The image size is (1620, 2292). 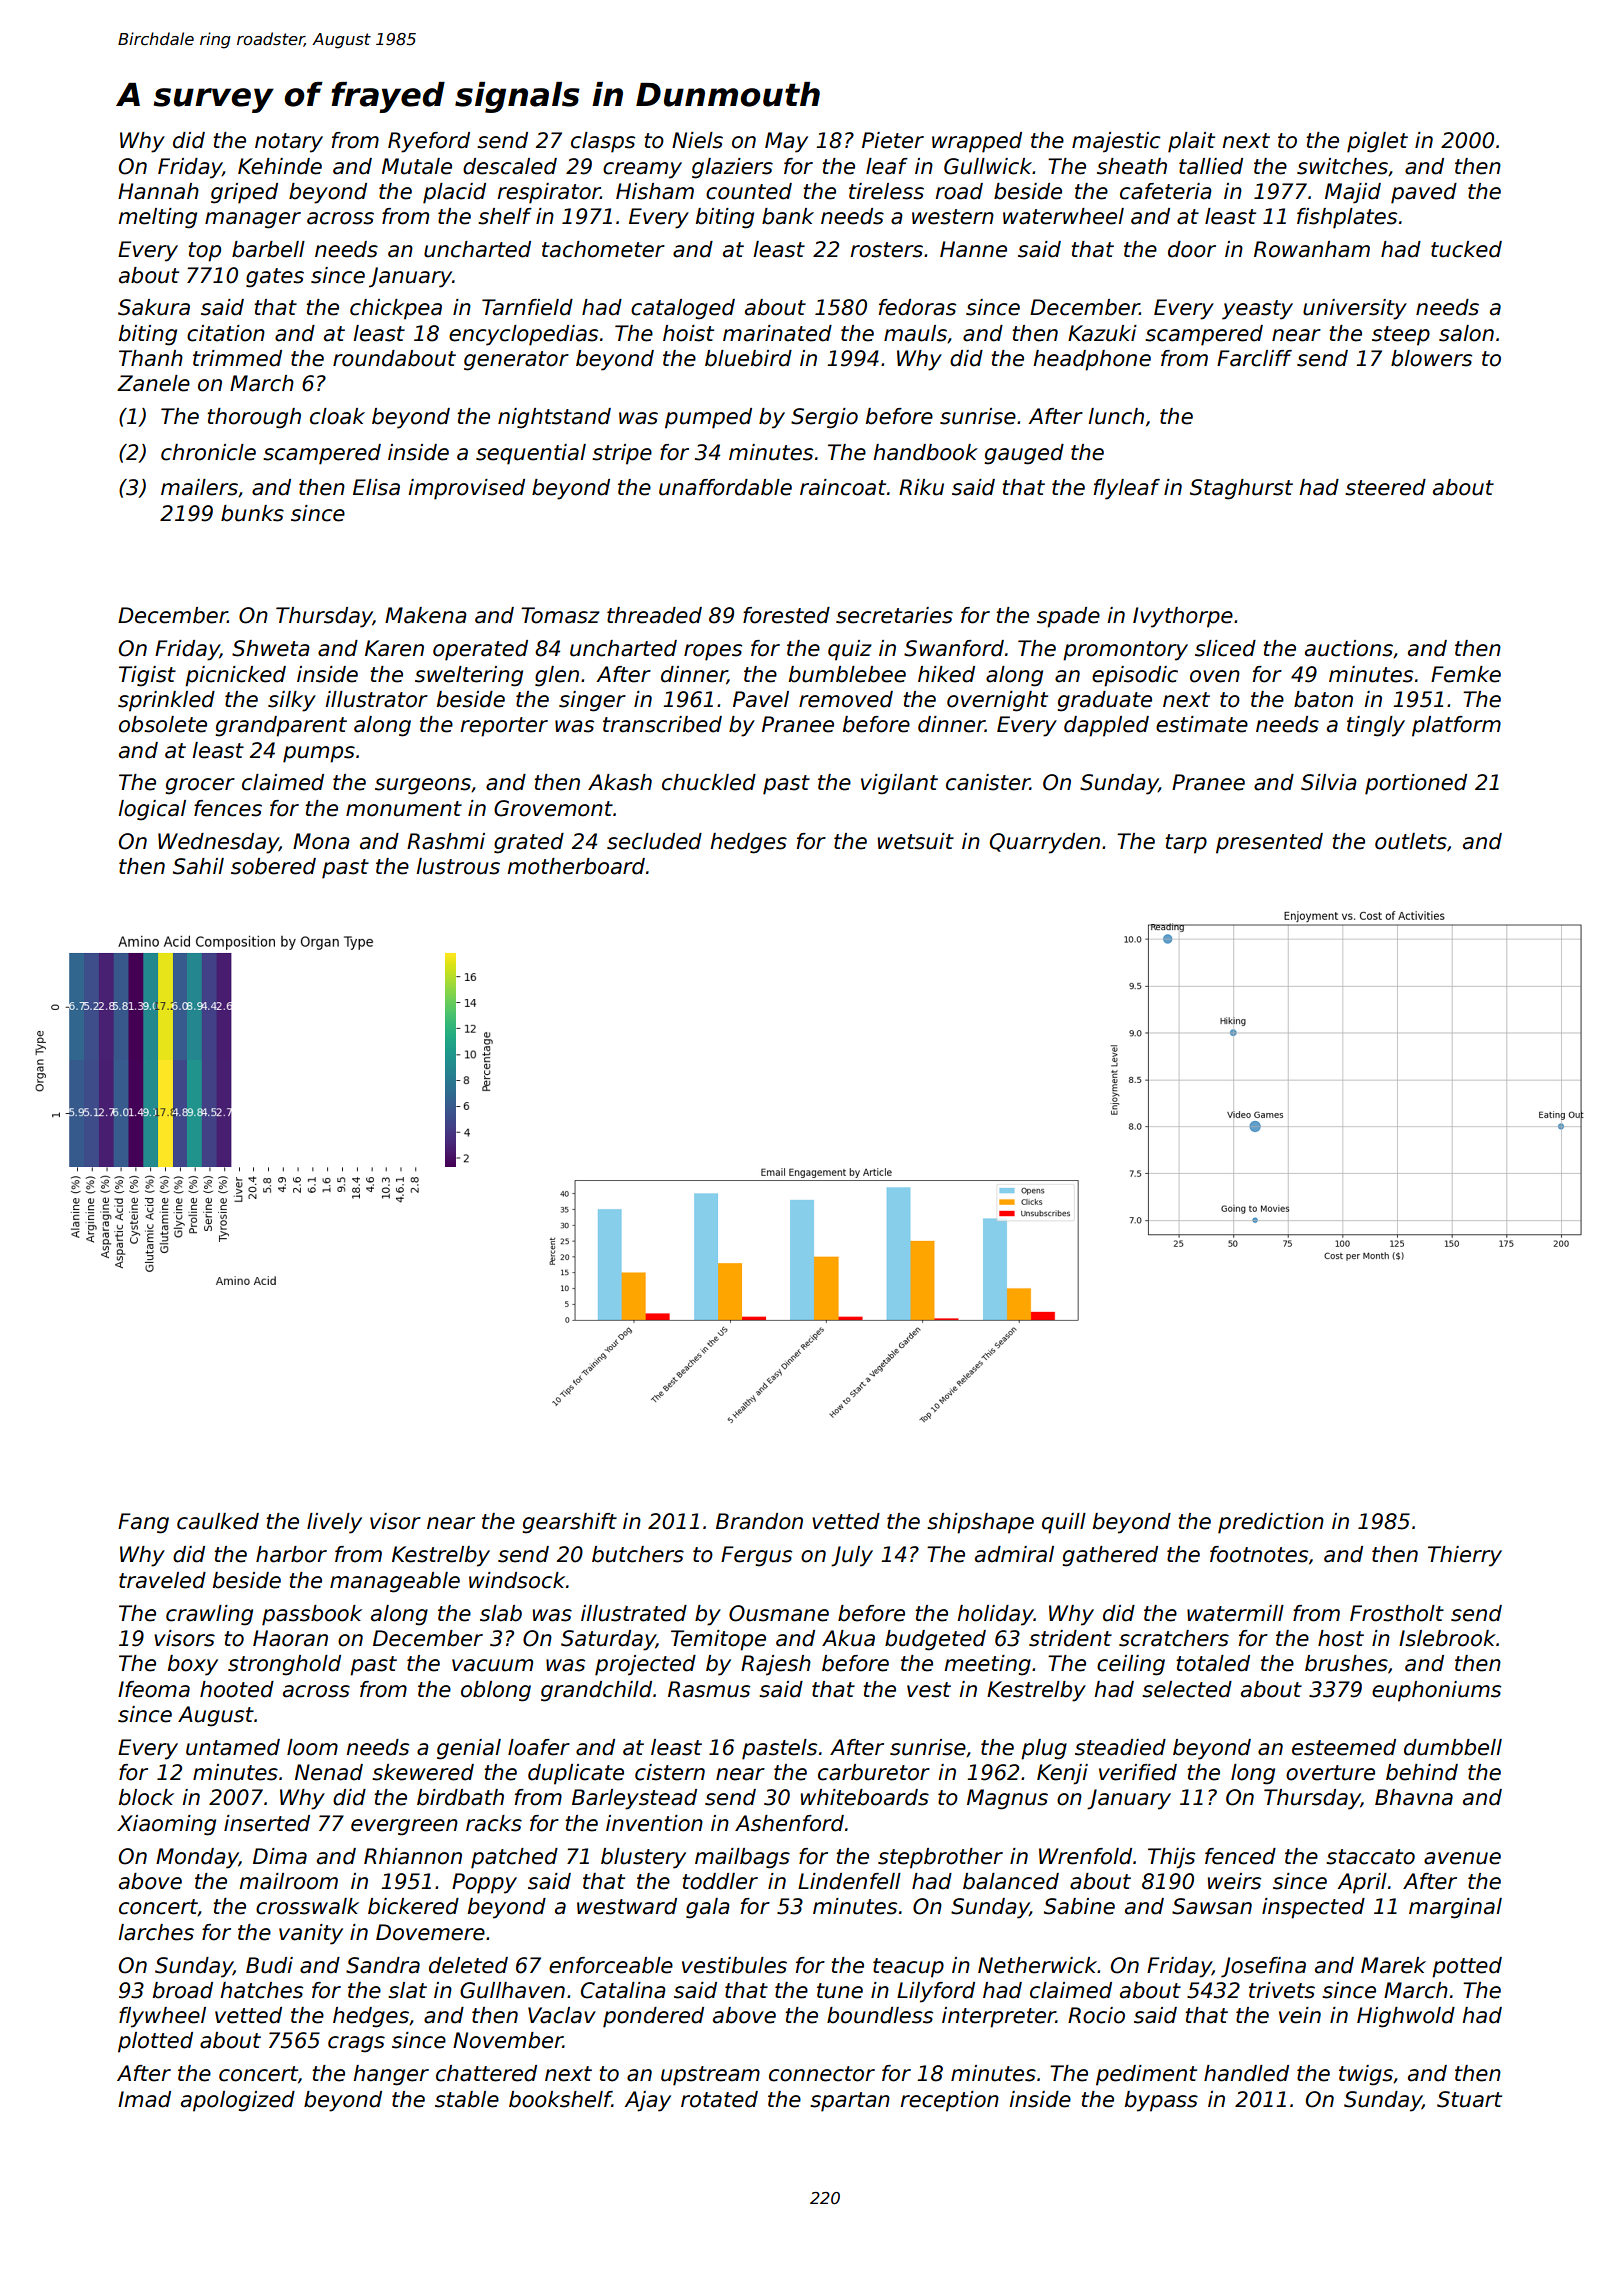 I want to click on tarp, so click(x=1186, y=844).
